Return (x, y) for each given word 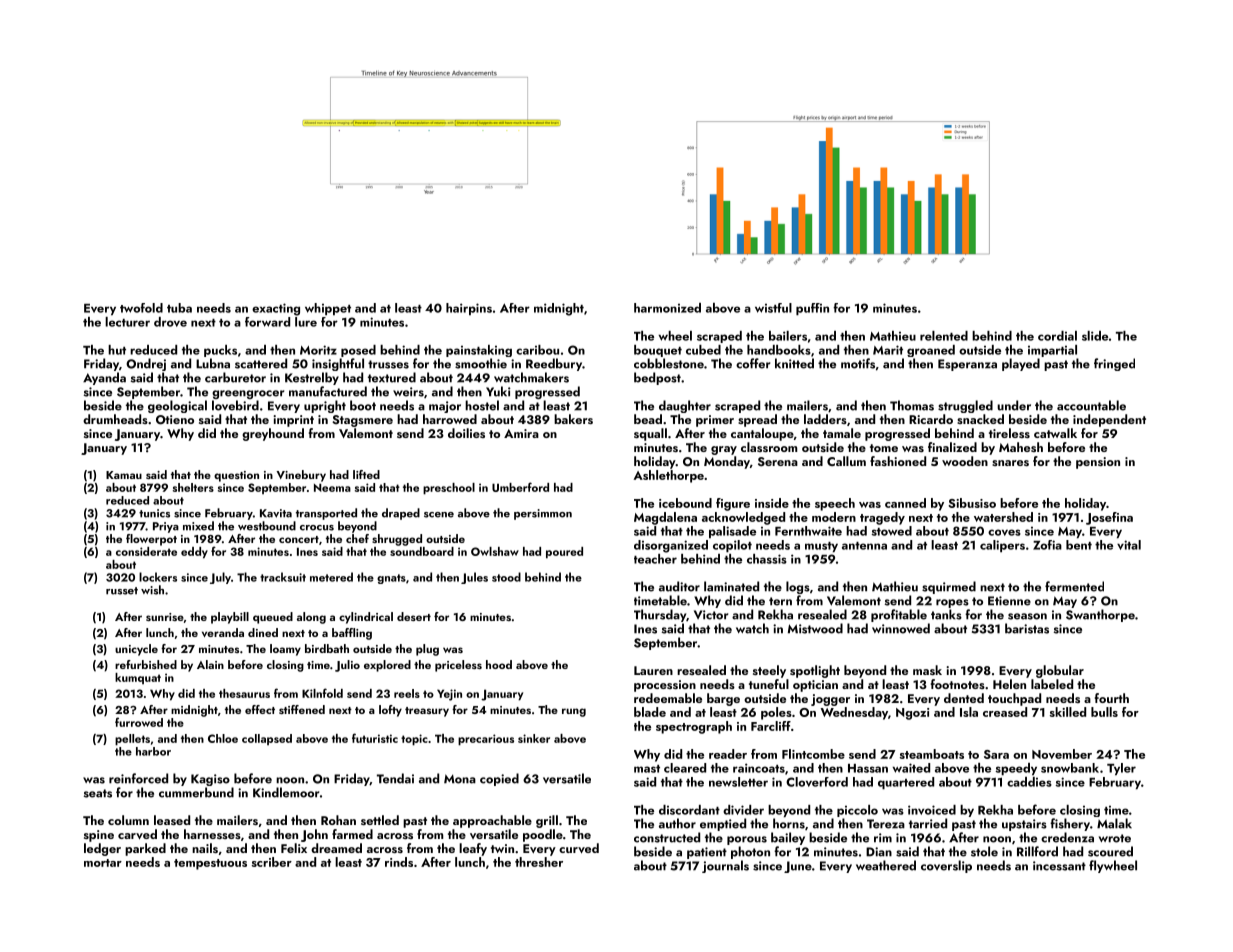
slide (1095, 336)
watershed (1003, 517)
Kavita (276, 513)
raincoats (759, 768)
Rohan (338, 820)
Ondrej (146, 364)
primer (715, 421)
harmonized (667, 308)
